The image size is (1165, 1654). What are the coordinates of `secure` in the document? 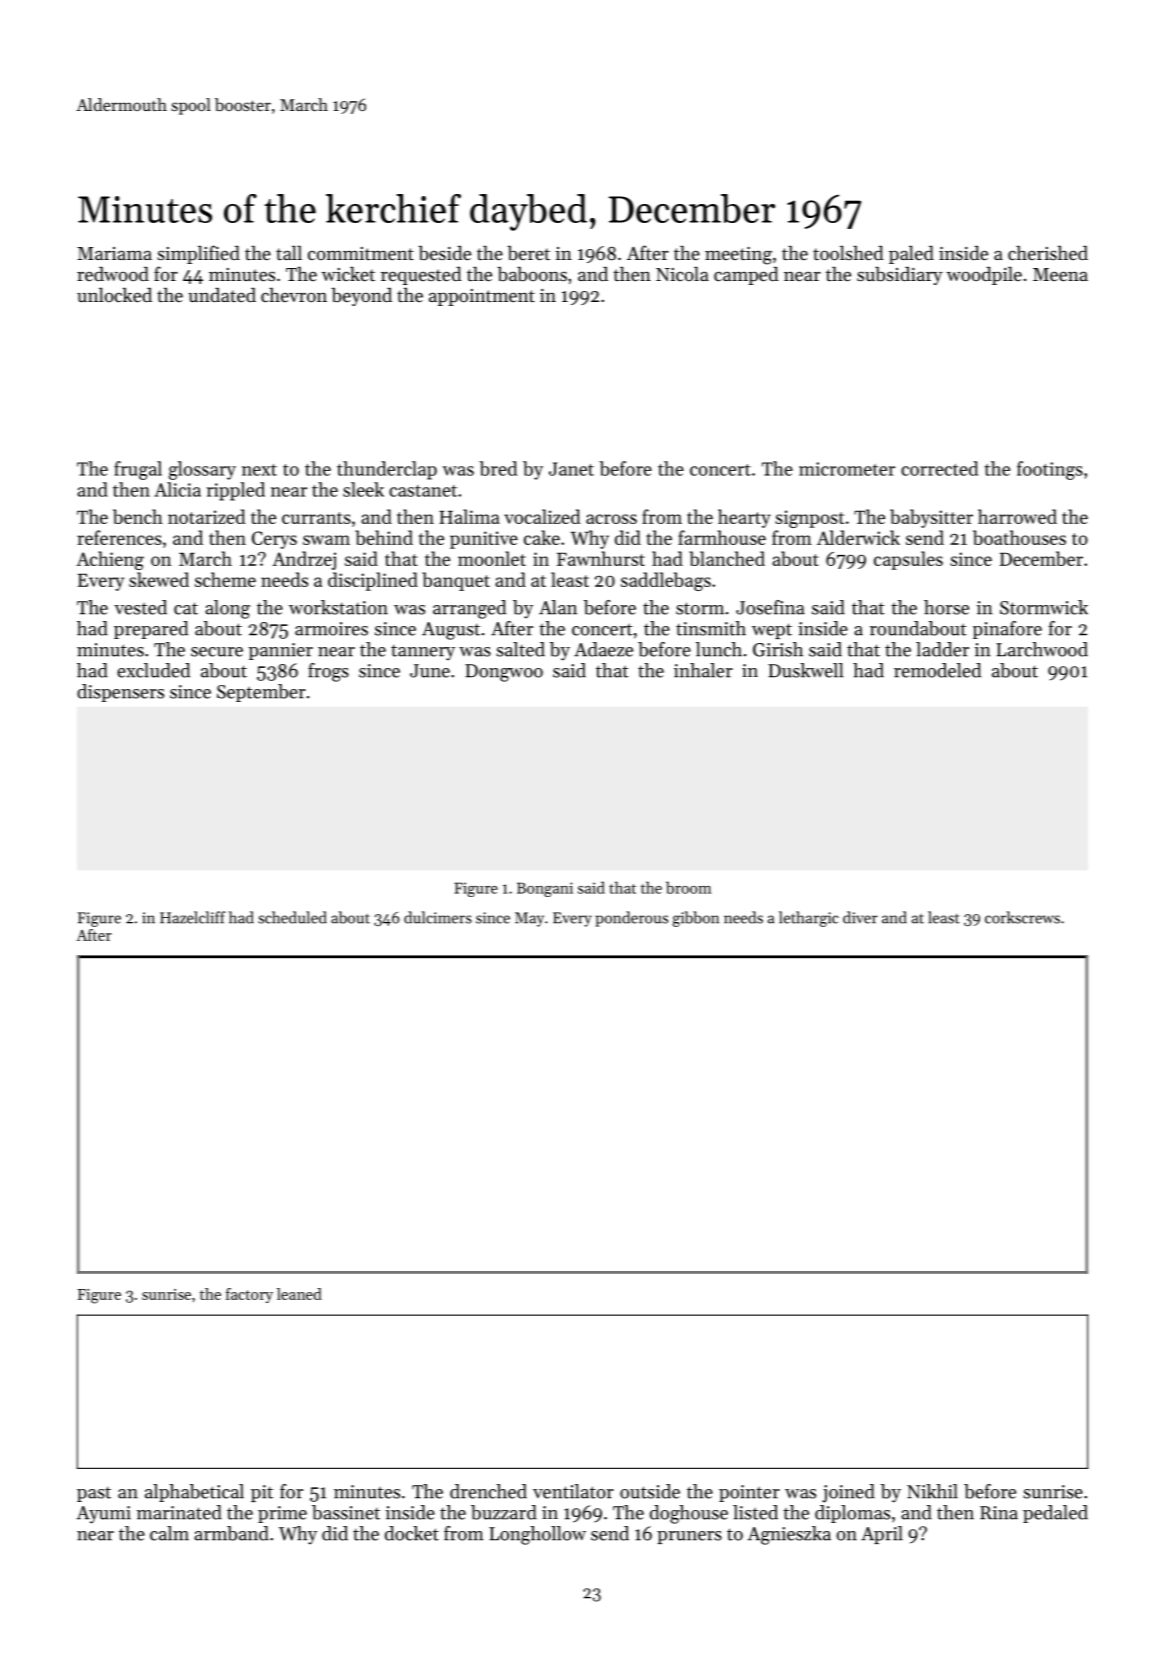 It's located at (217, 652).
